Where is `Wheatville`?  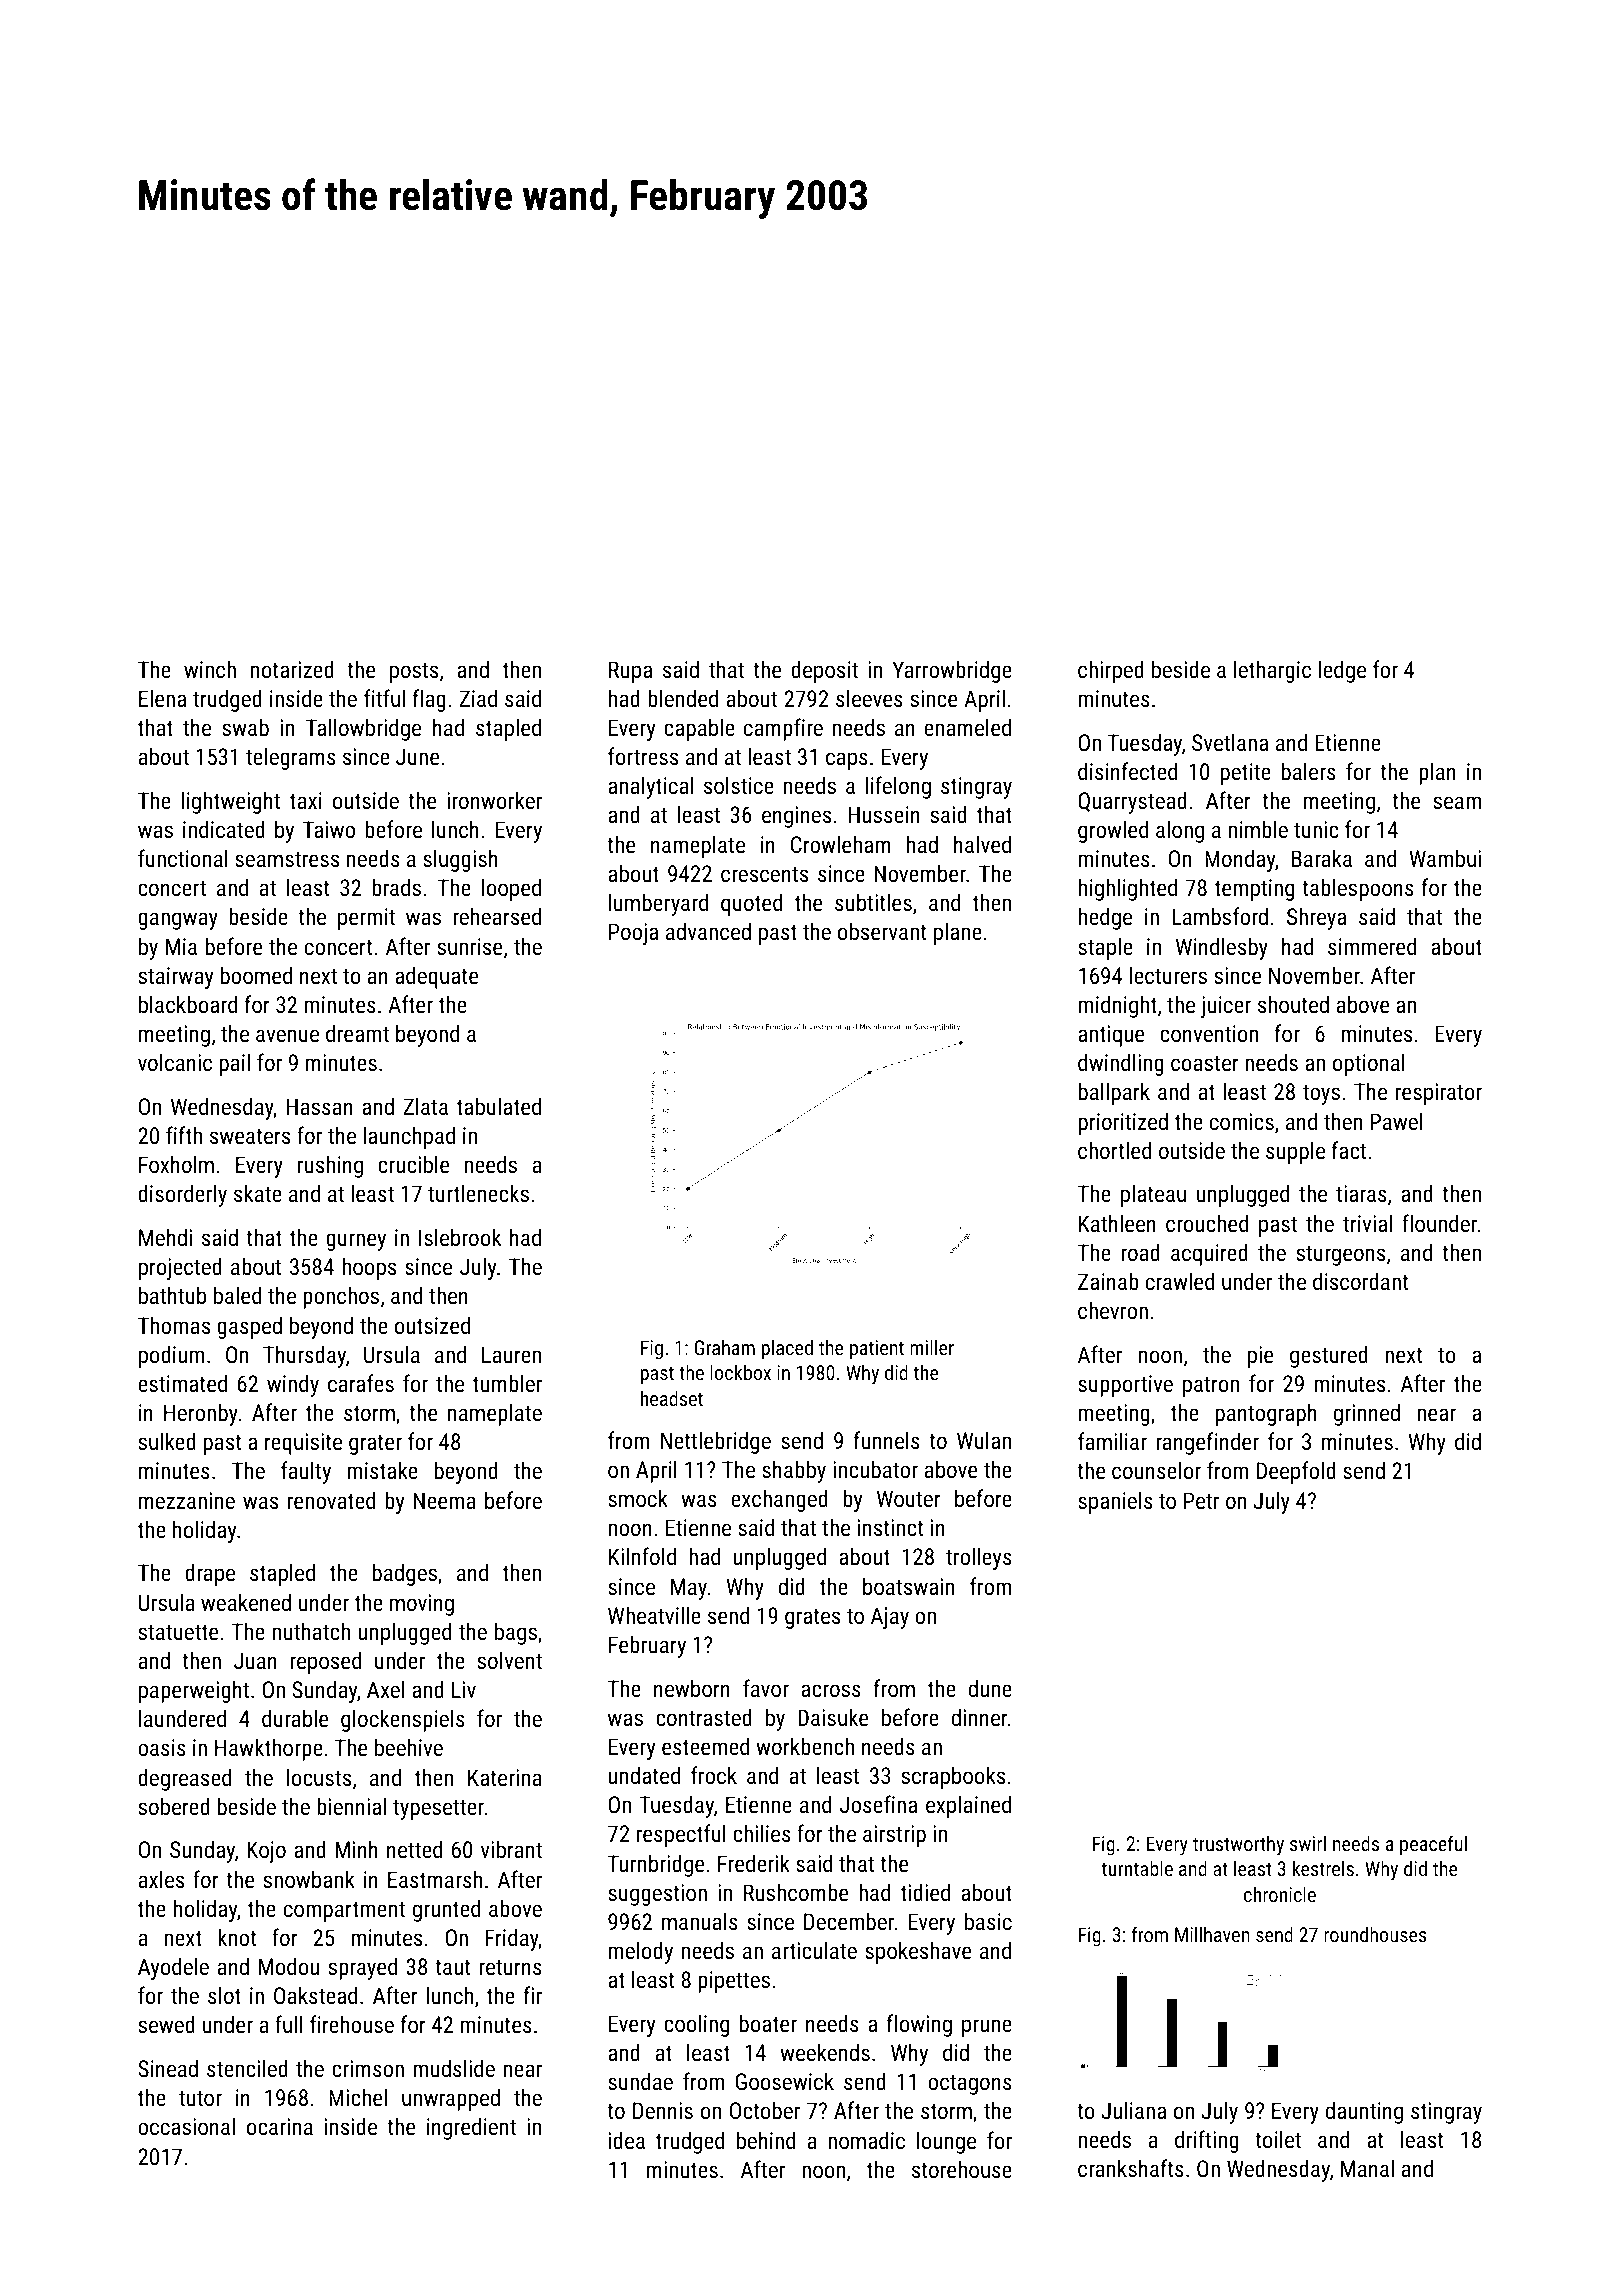 Wheatville is located at coordinates (654, 1615).
